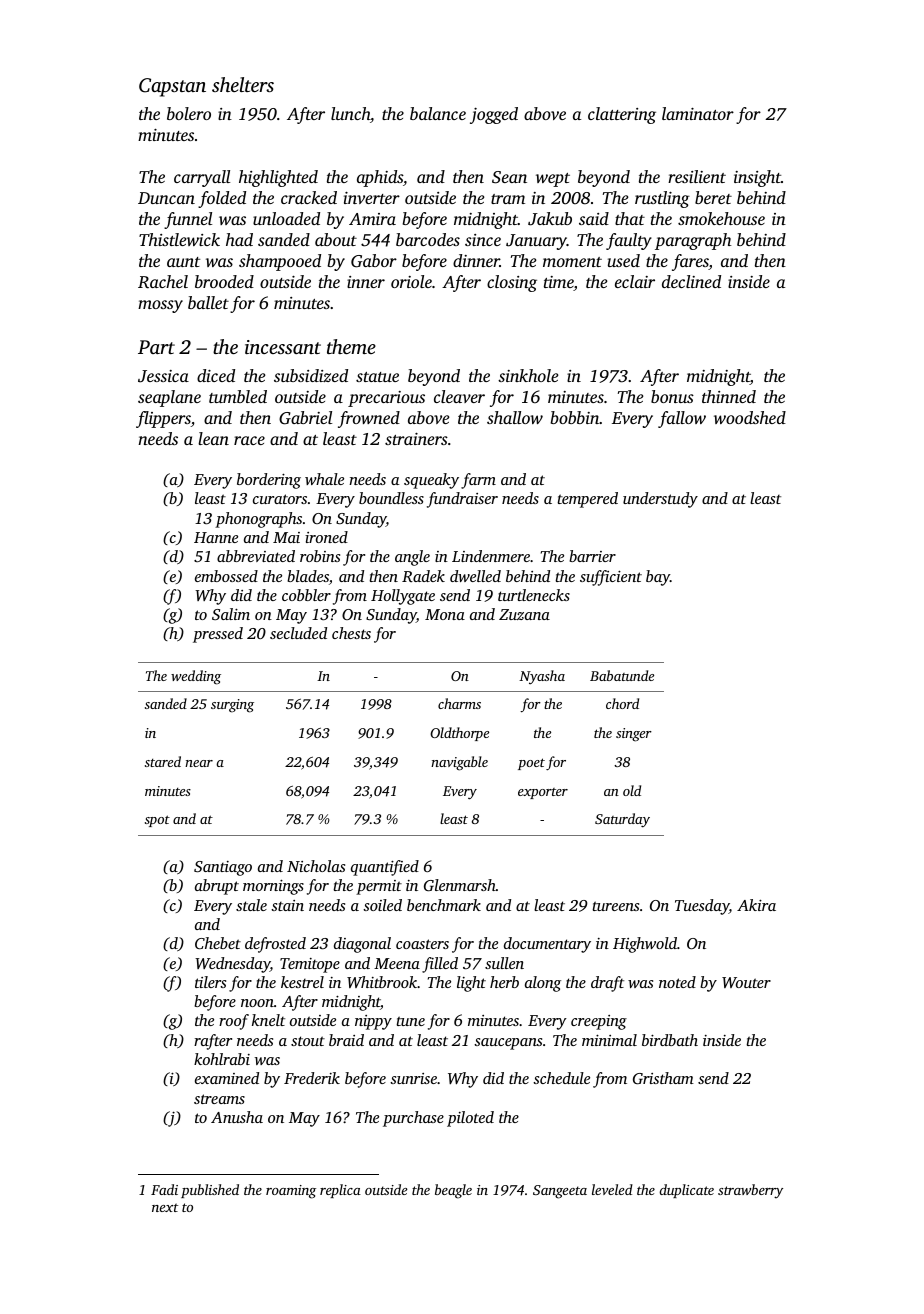 This page has height=1314, width=924. I want to click on beagle, so click(453, 1191).
